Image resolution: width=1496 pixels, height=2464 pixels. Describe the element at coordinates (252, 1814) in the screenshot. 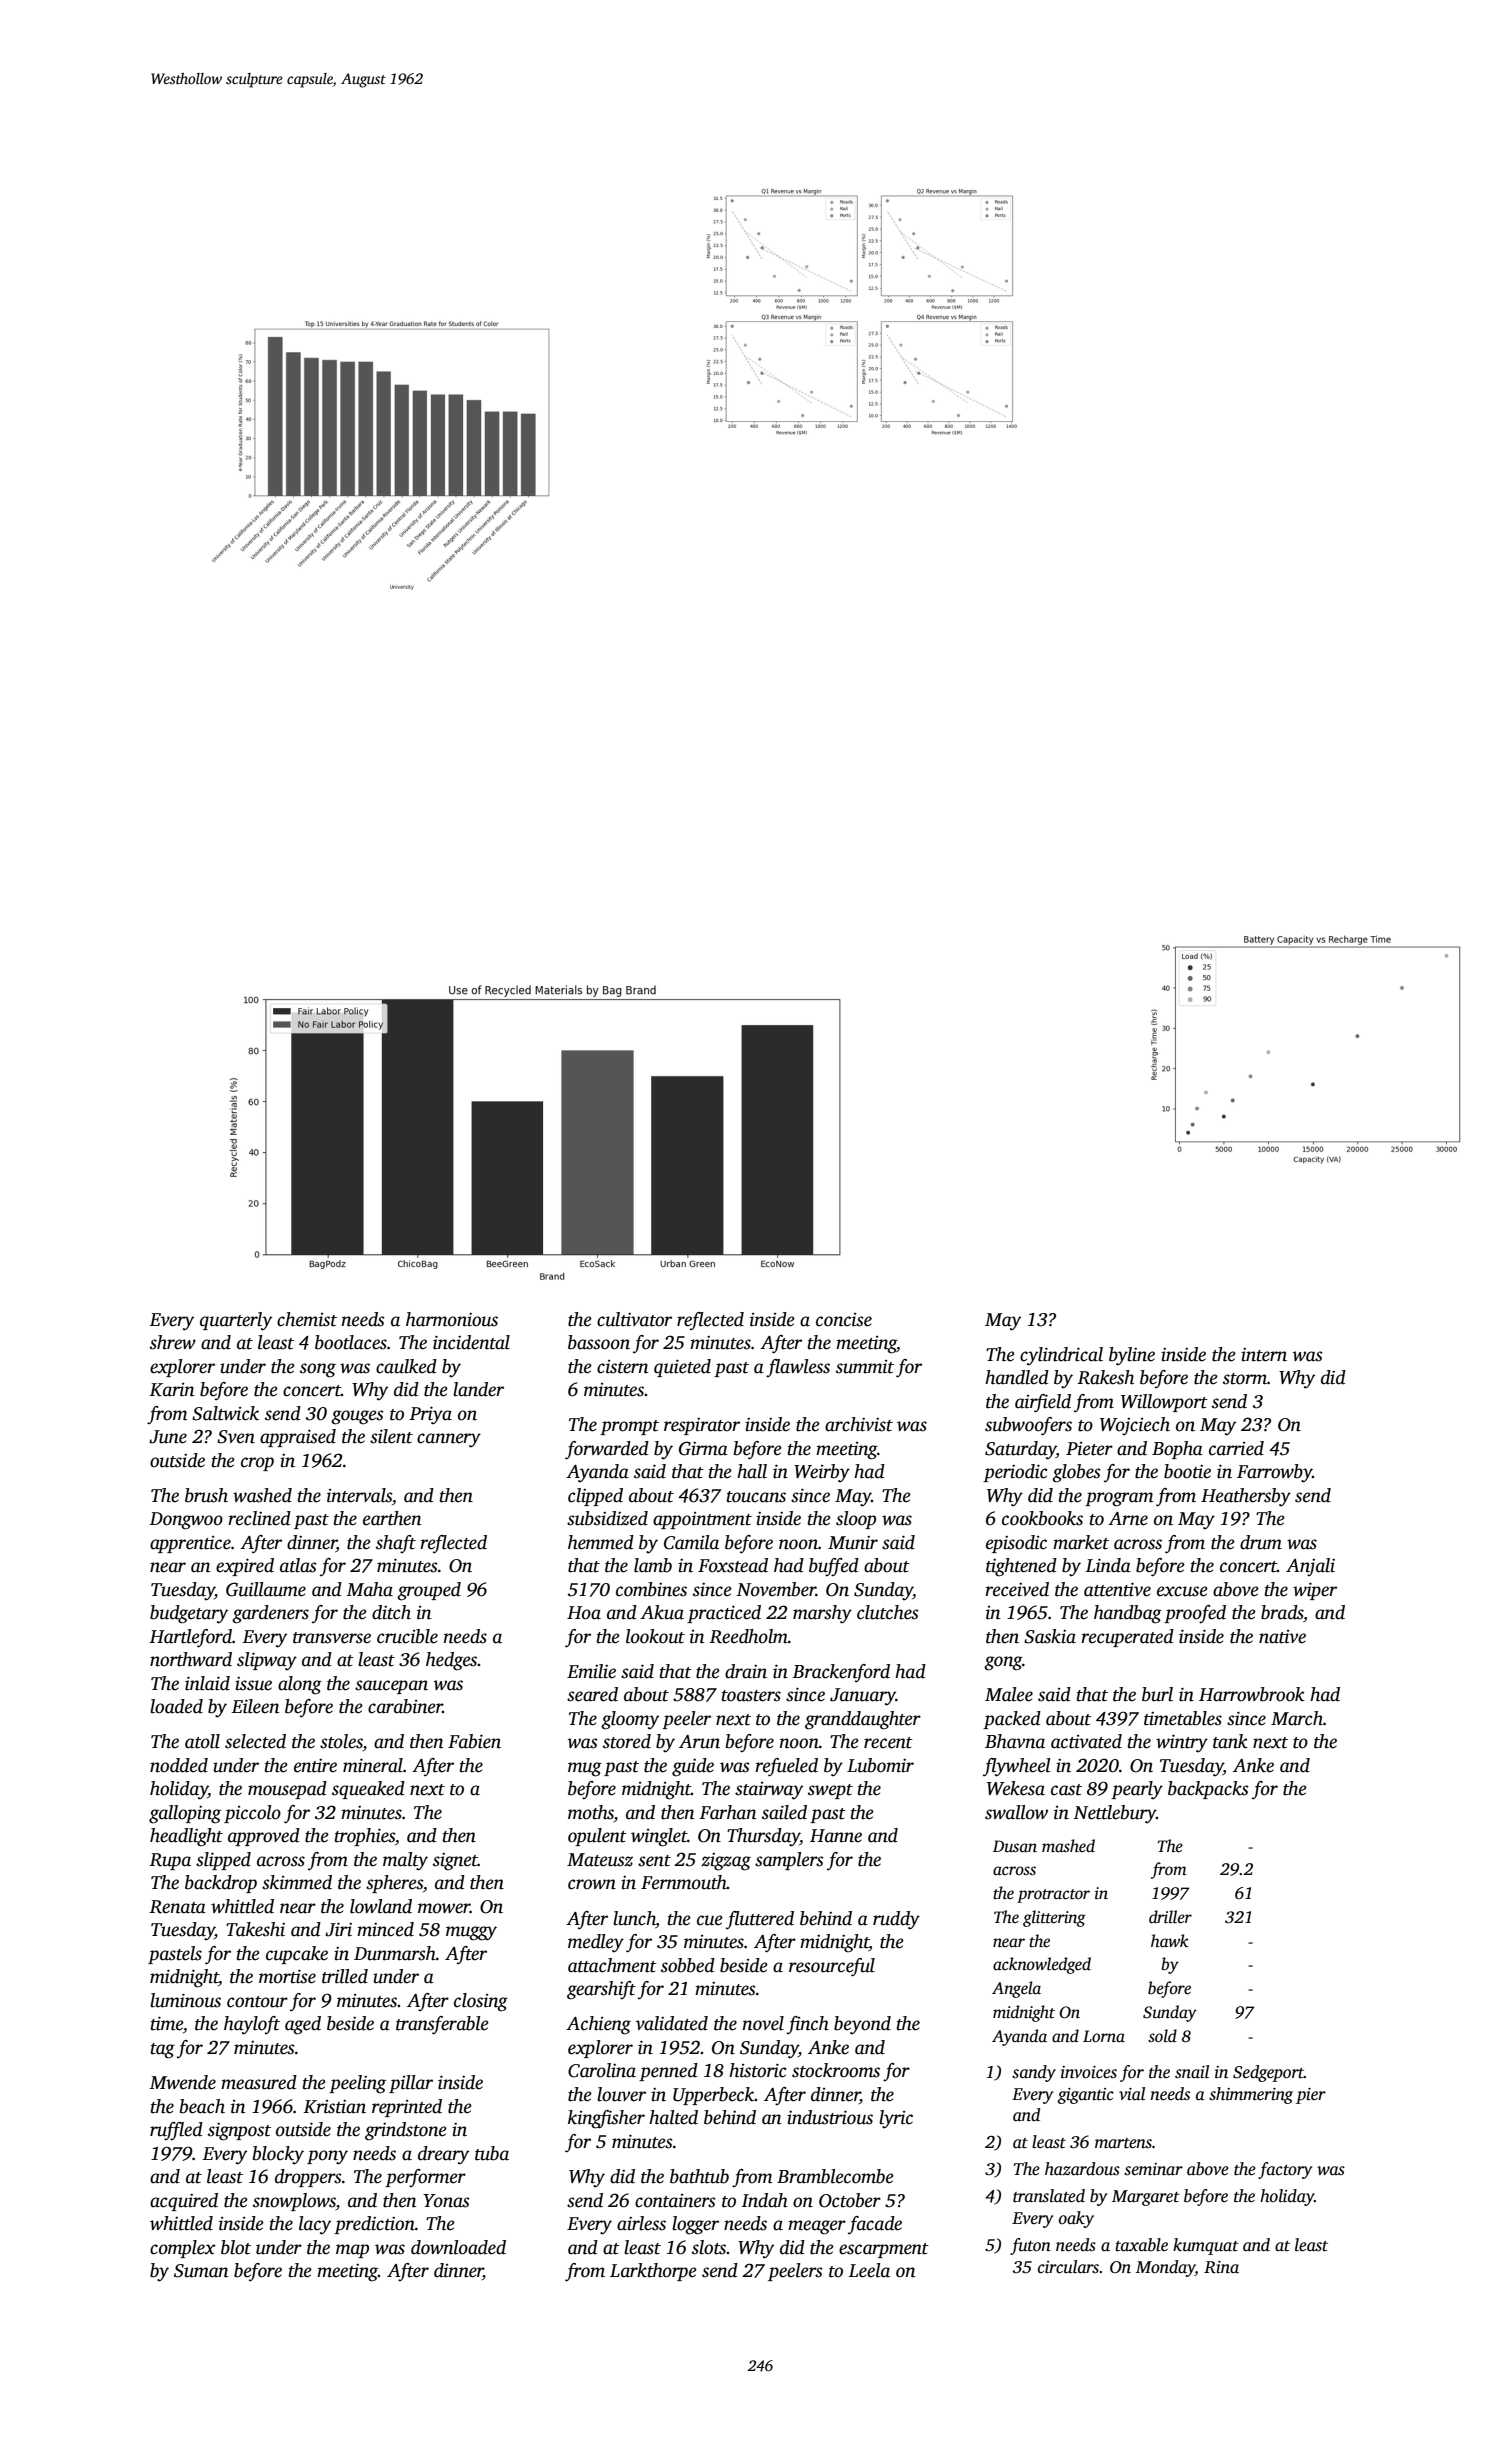

I see `piccolo` at that location.
